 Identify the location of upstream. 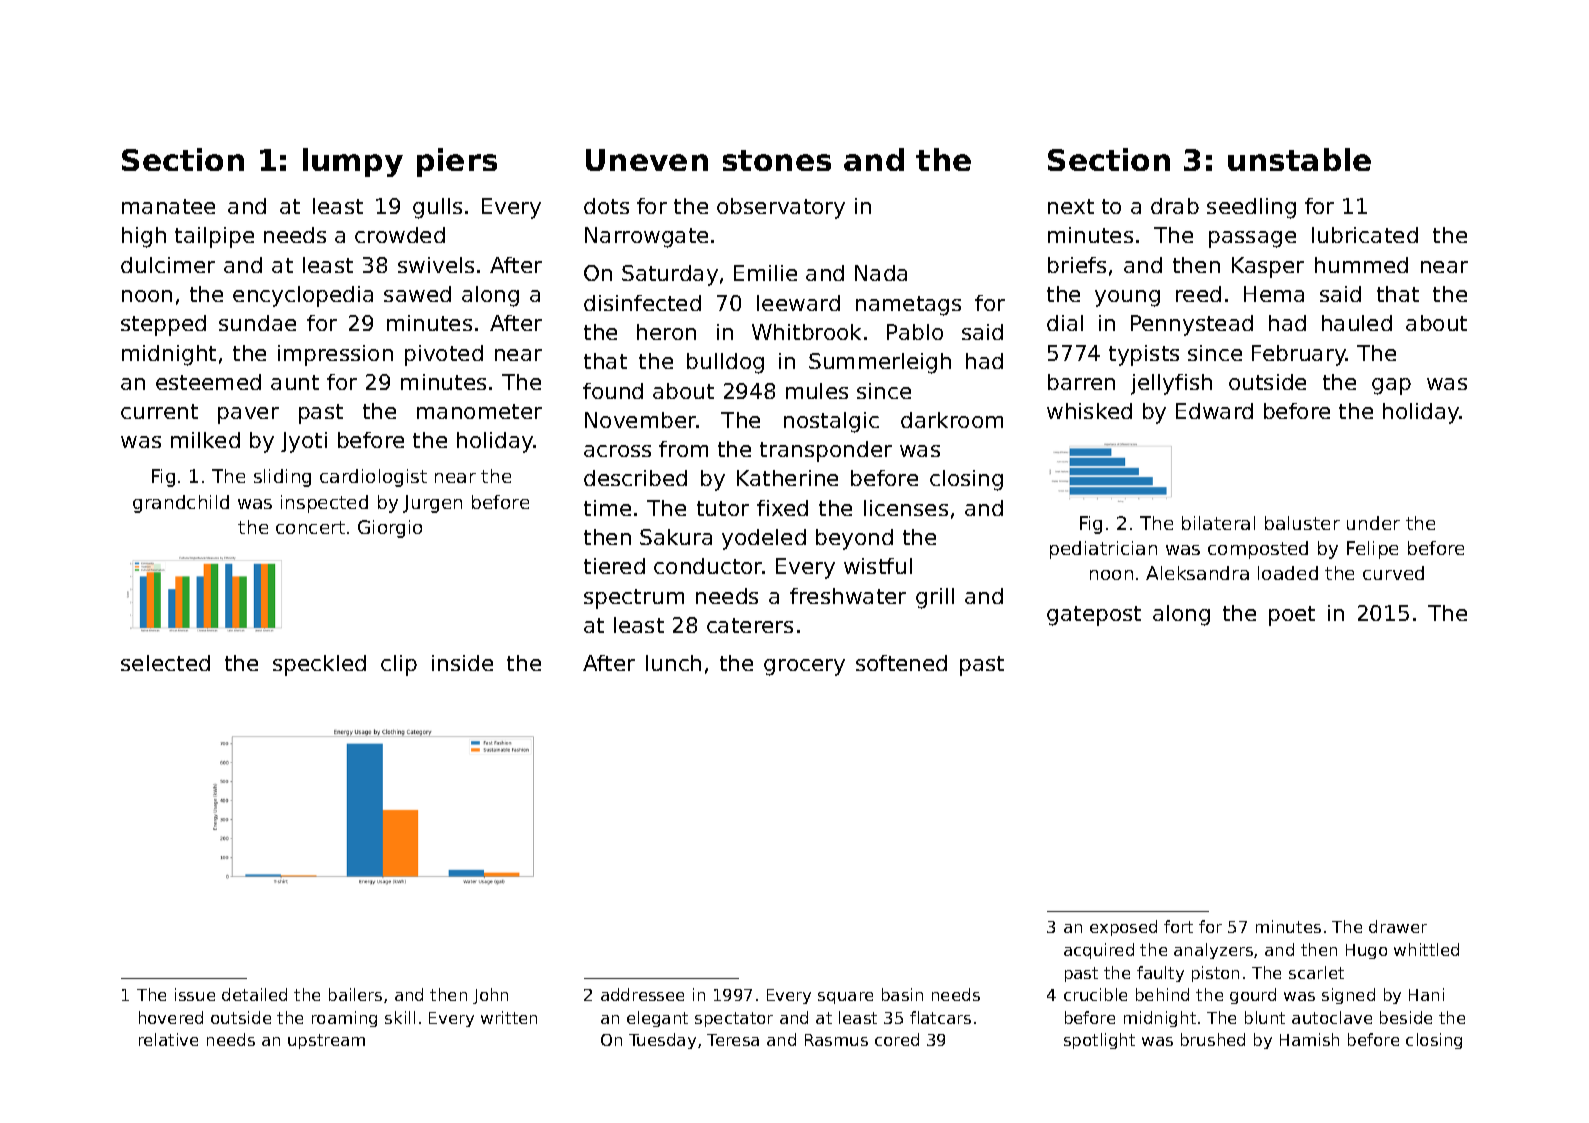
(326, 1041).
